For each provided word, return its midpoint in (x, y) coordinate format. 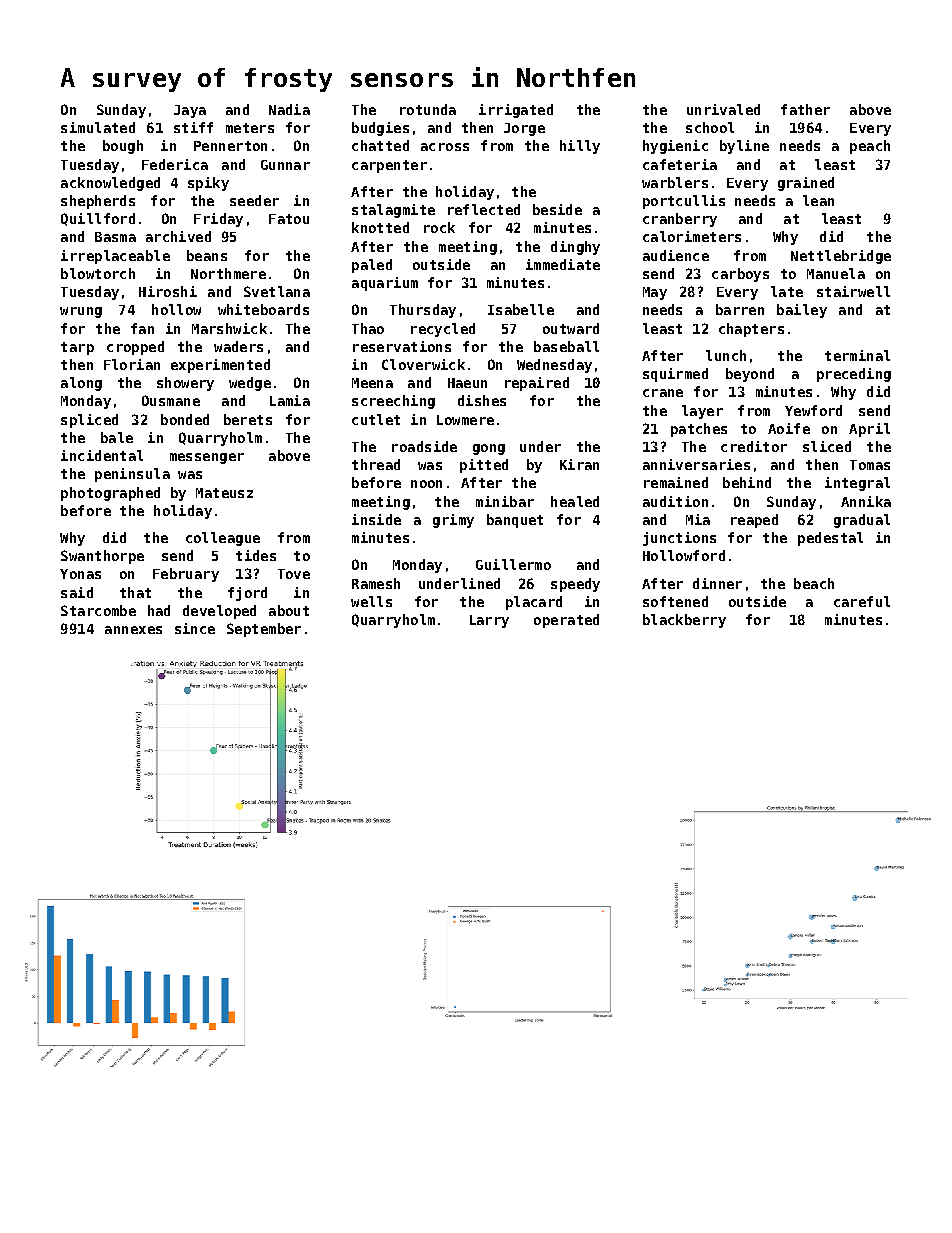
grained (806, 184)
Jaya (190, 111)
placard (534, 603)
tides (256, 555)
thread (376, 464)
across (445, 147)
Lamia (290, 400)
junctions (679, 539)
